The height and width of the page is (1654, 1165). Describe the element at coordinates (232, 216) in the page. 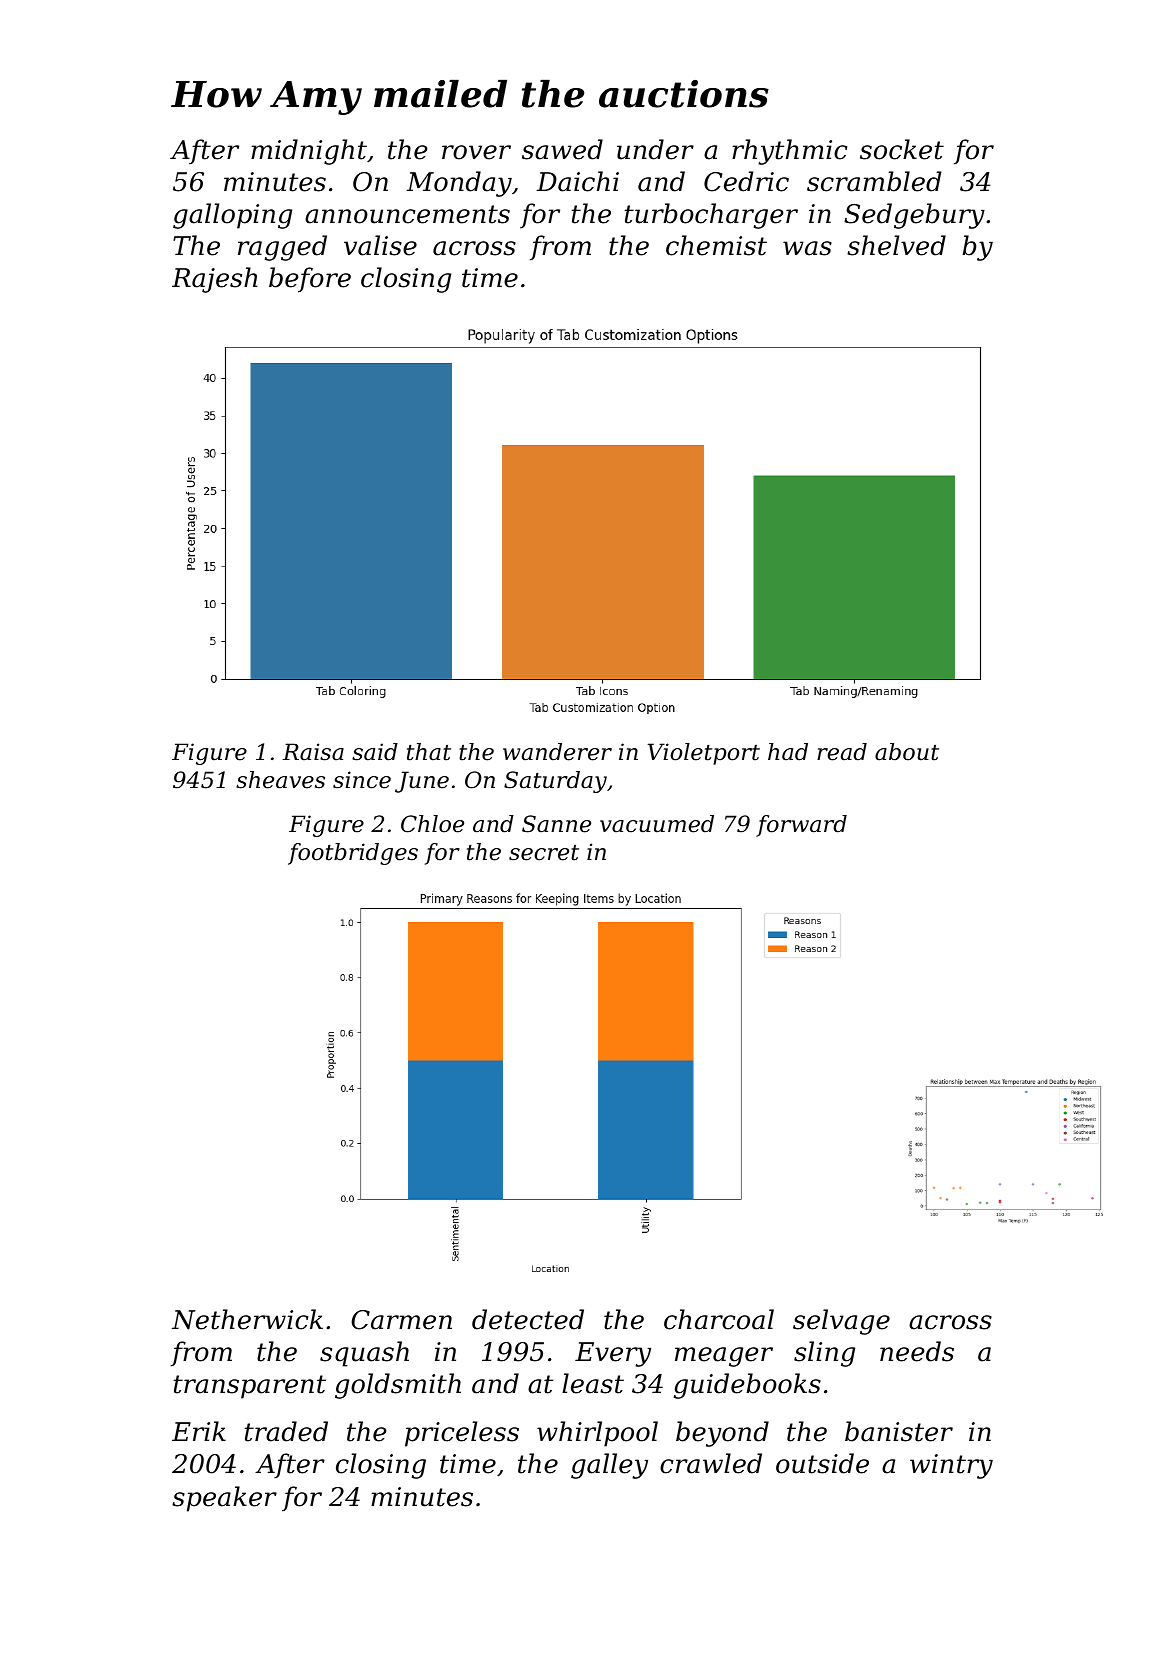

I see `galloping` at that location.
